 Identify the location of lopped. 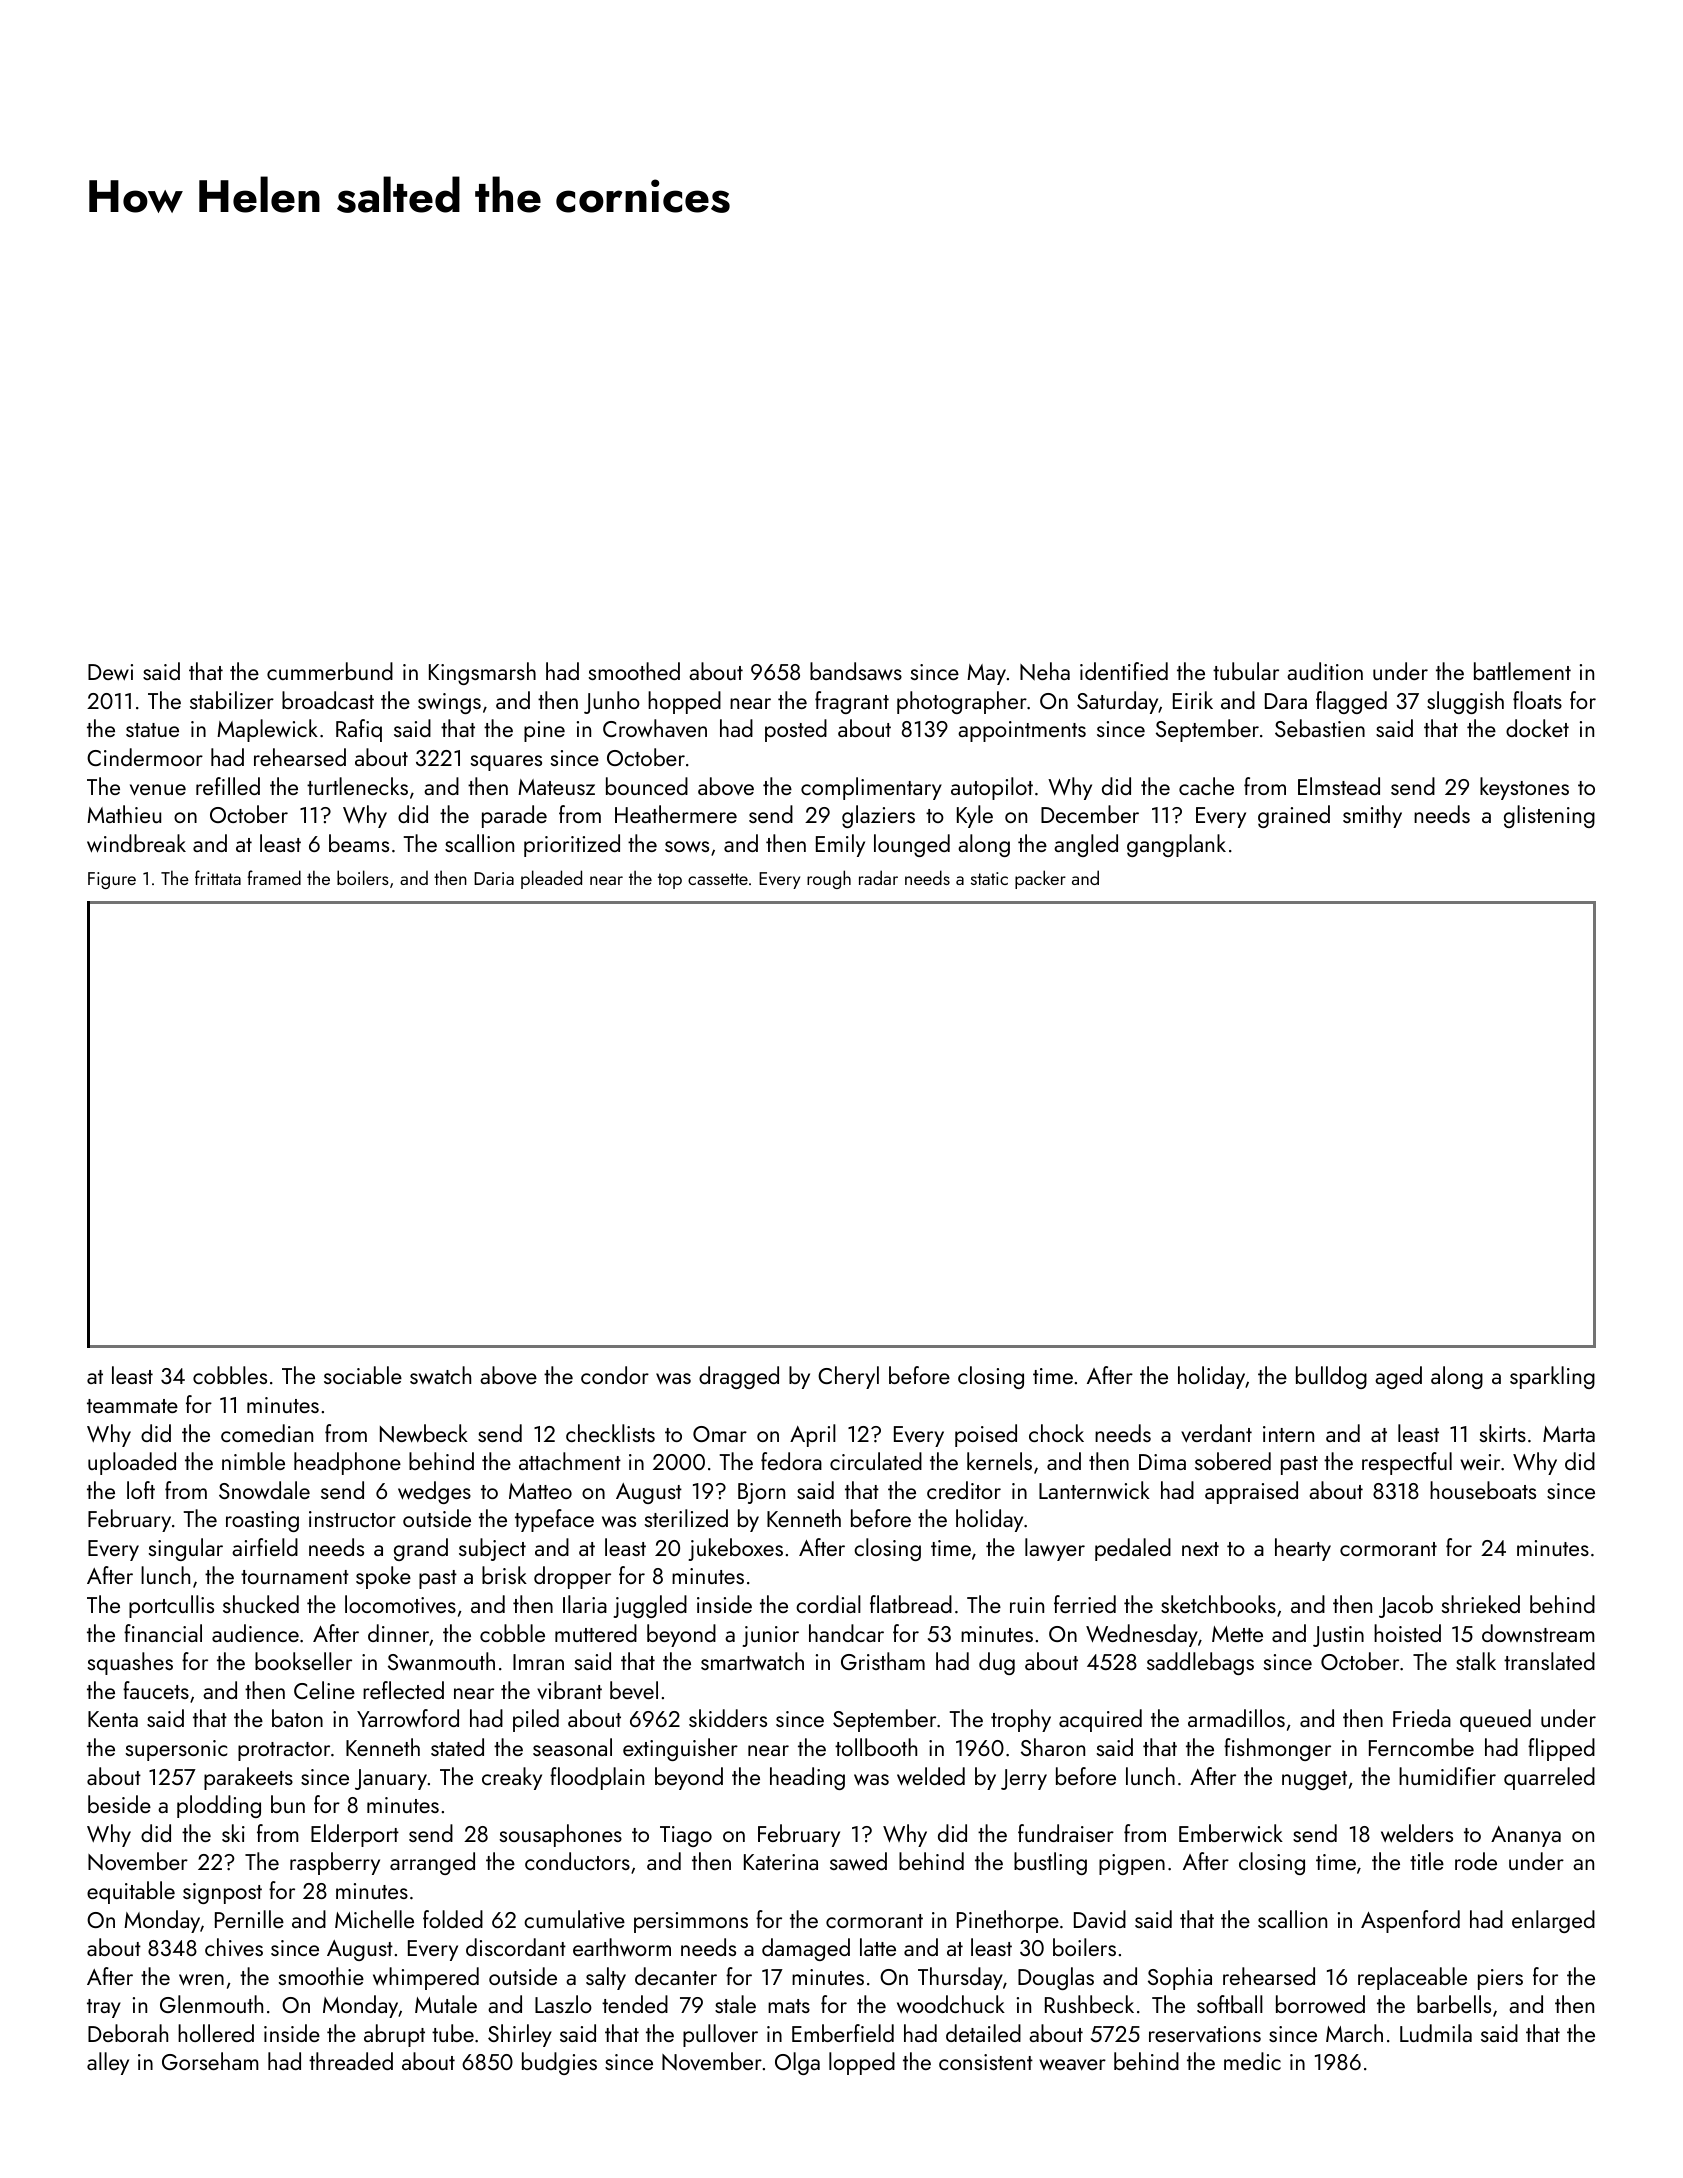
(862, 2063).
